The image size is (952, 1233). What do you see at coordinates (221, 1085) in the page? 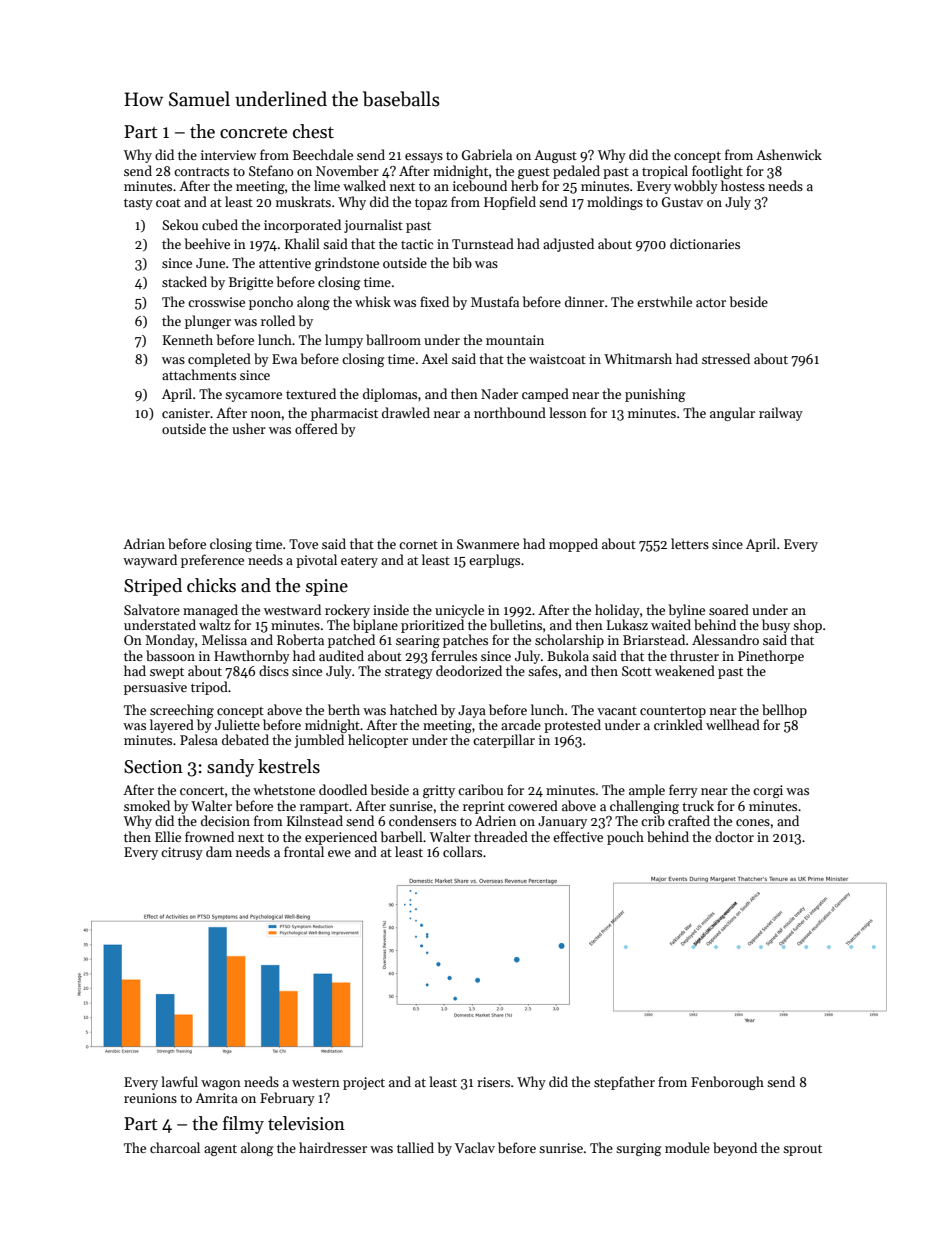
I see `wagon` at bounding box center [221, 1085].
